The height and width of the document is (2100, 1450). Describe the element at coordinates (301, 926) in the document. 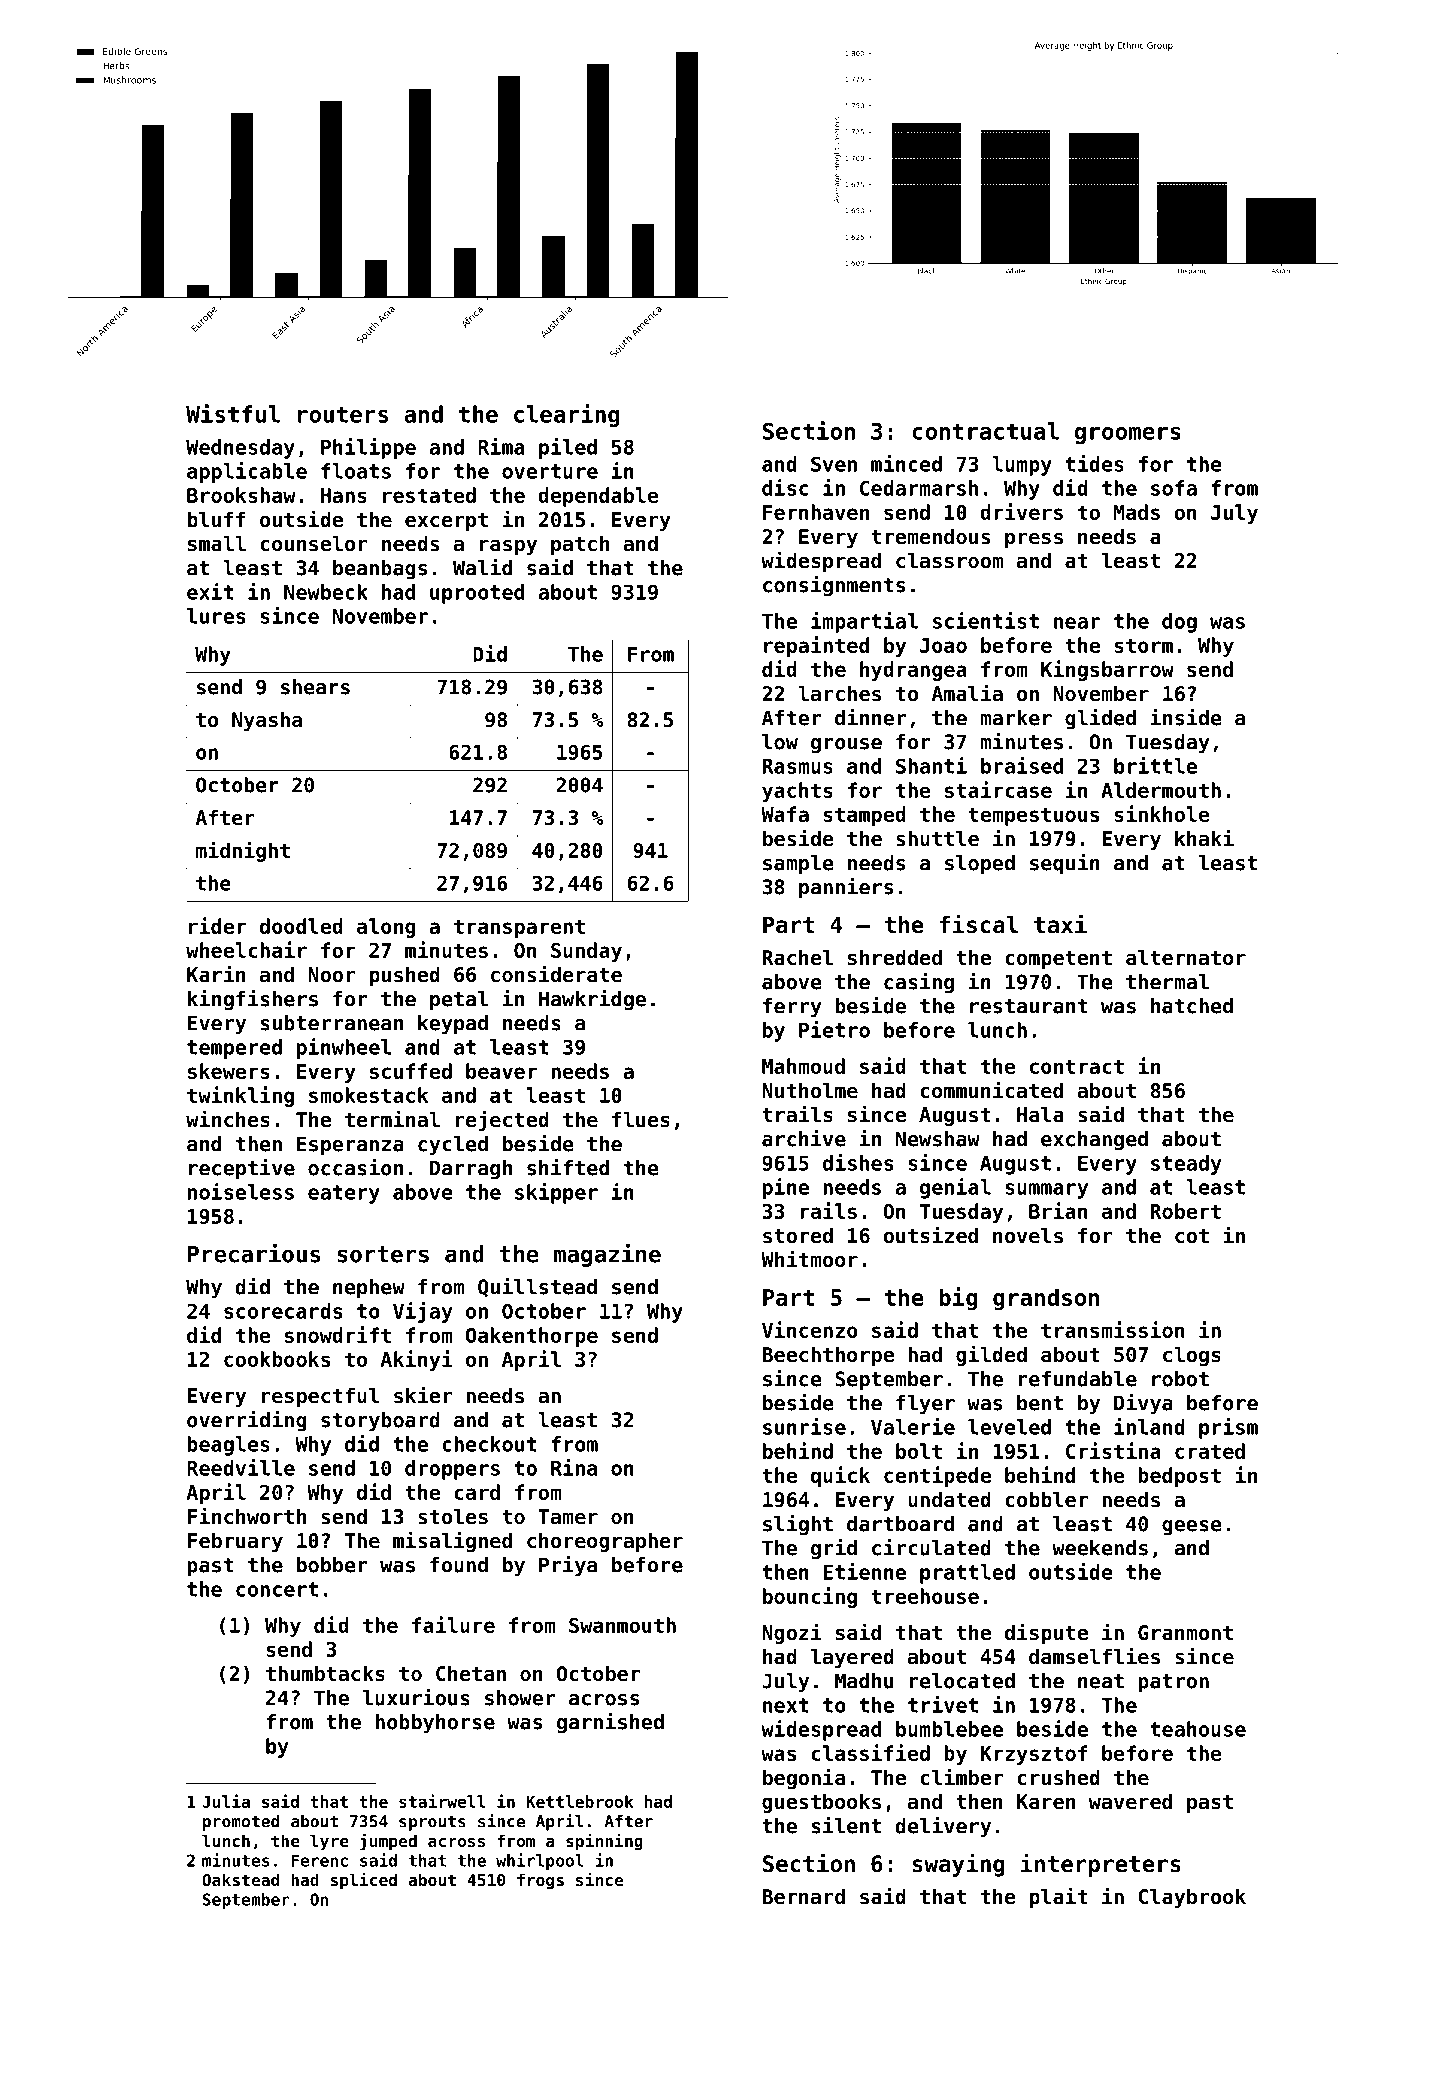

I see `doodled` at that location.
